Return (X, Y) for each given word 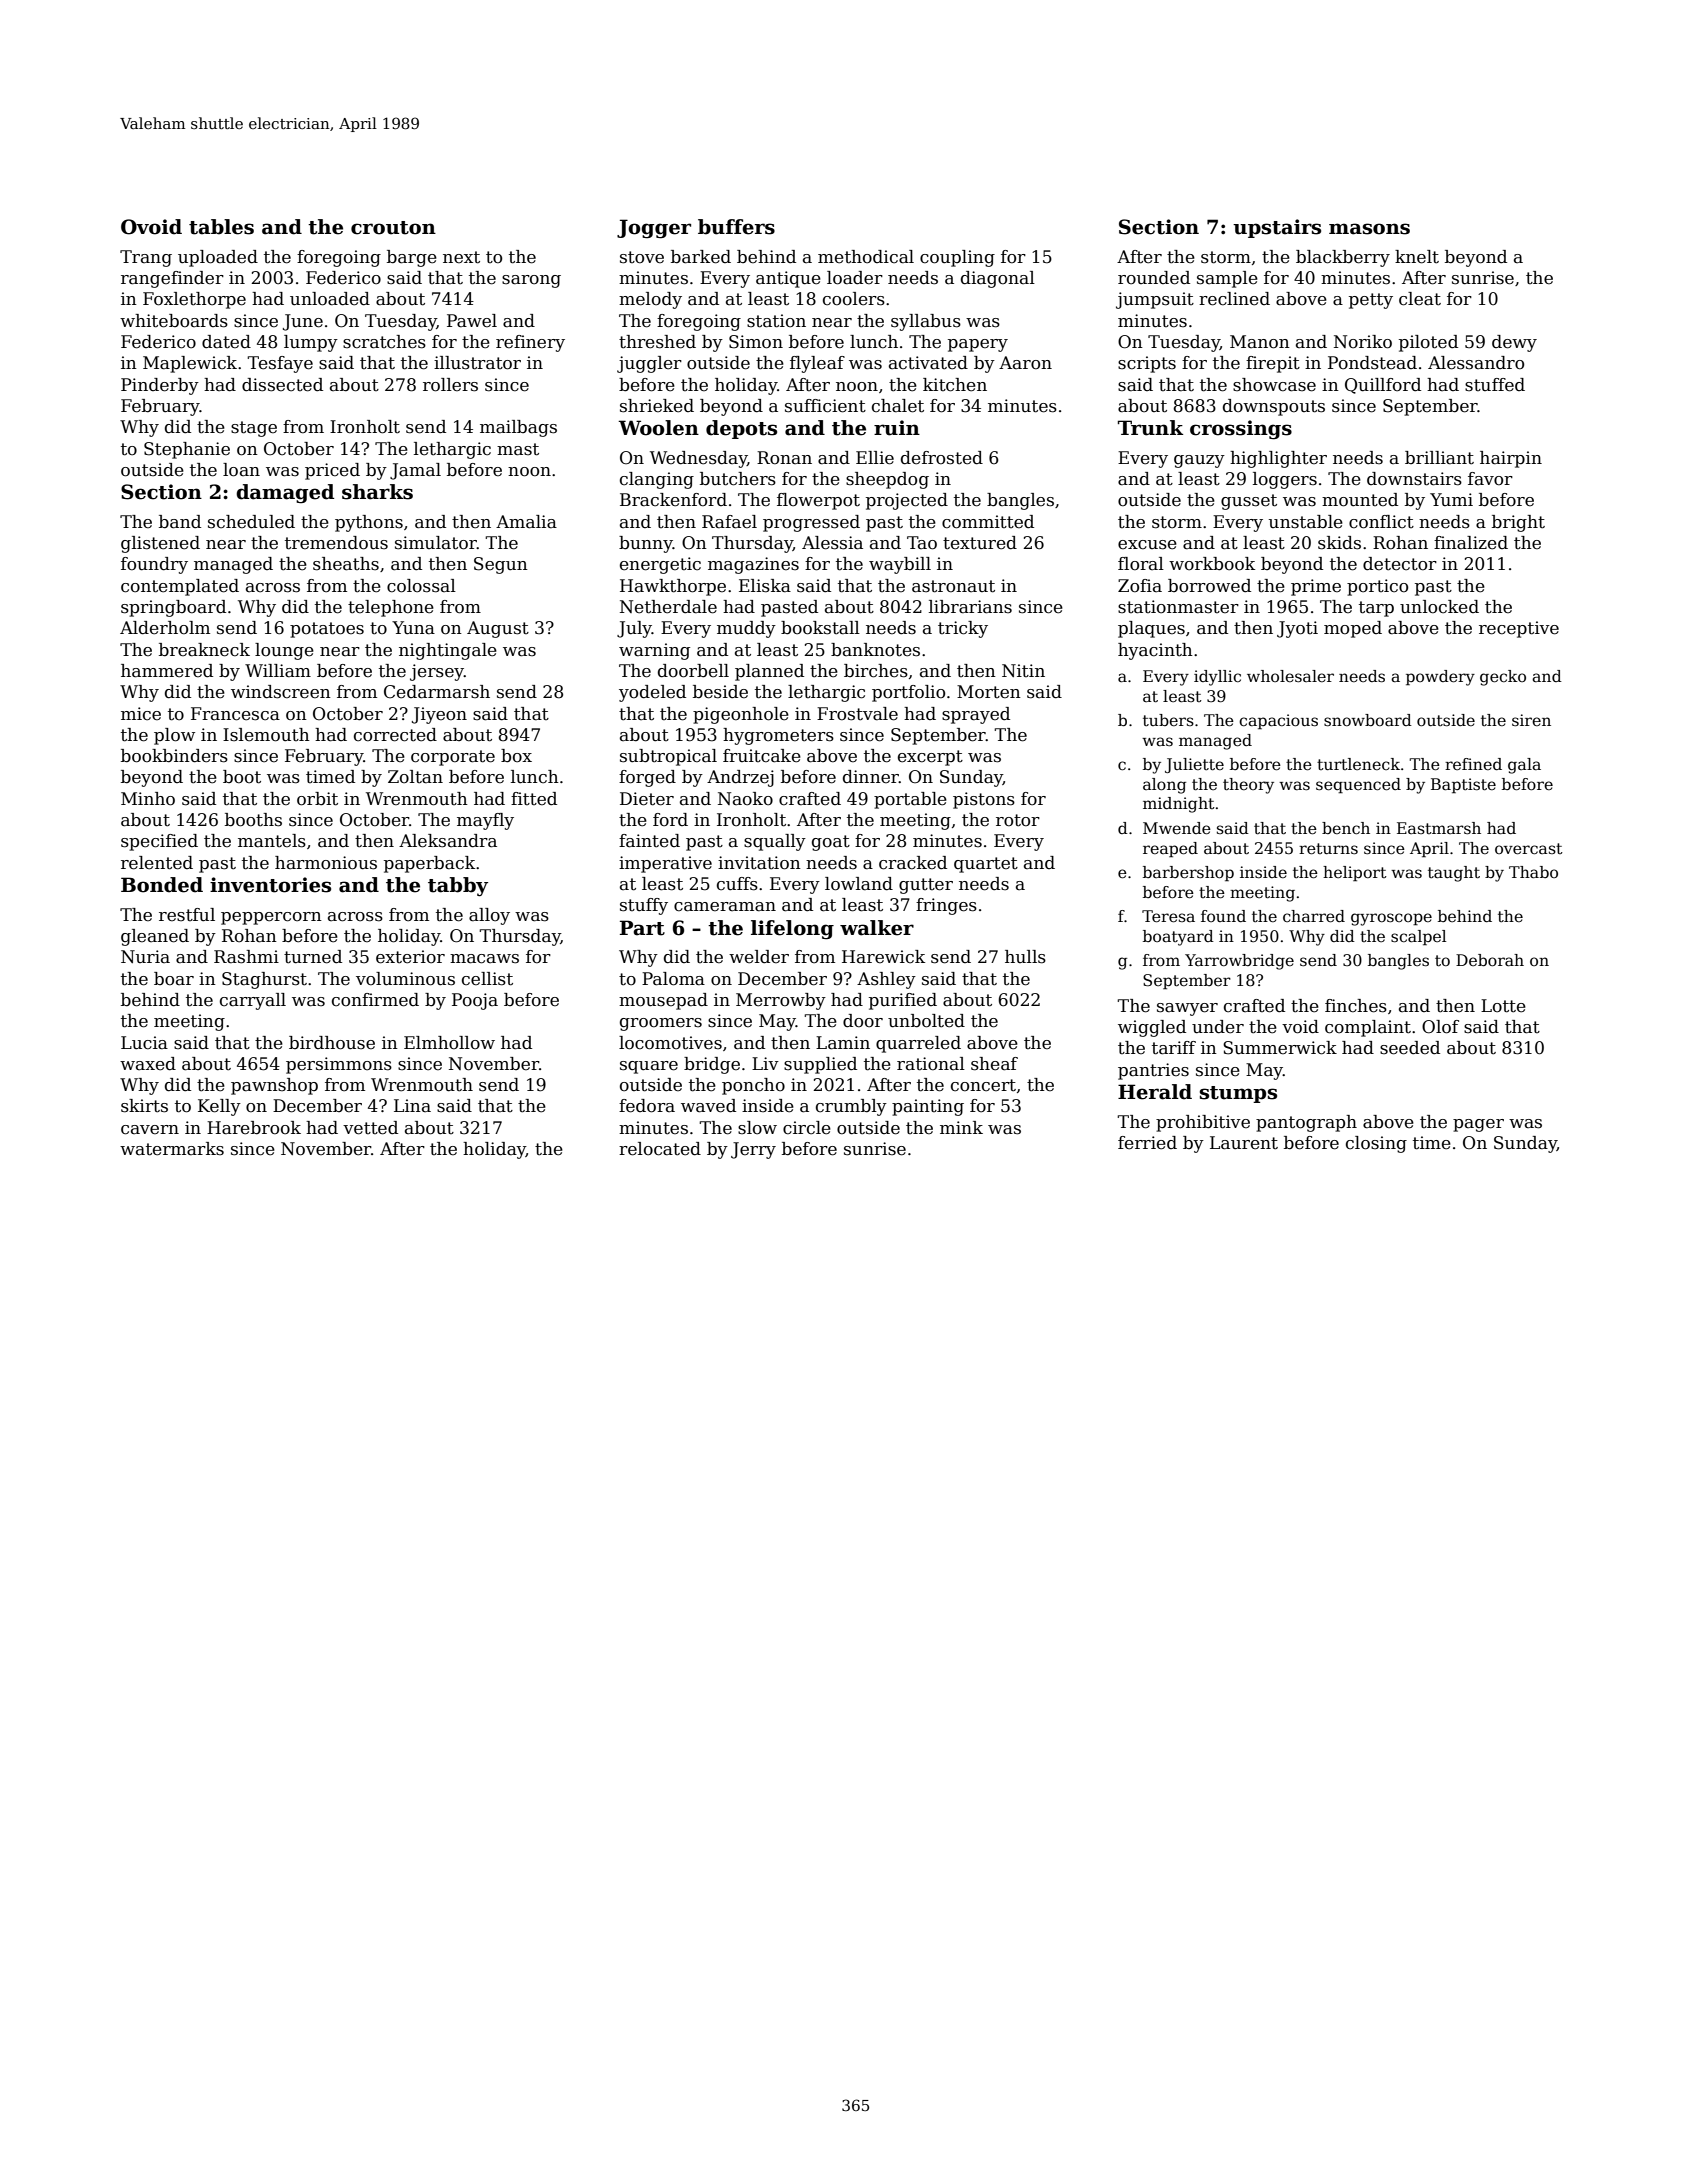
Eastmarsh (1439, 828)
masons (1369, 229)
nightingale (448, 651)
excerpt (930, 758)
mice (141, 714)
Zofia (1140, 586)
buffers (736, 227)
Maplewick (190, 364)
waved (708, 1106)
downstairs (1414, 479)
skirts (144, 1106)
